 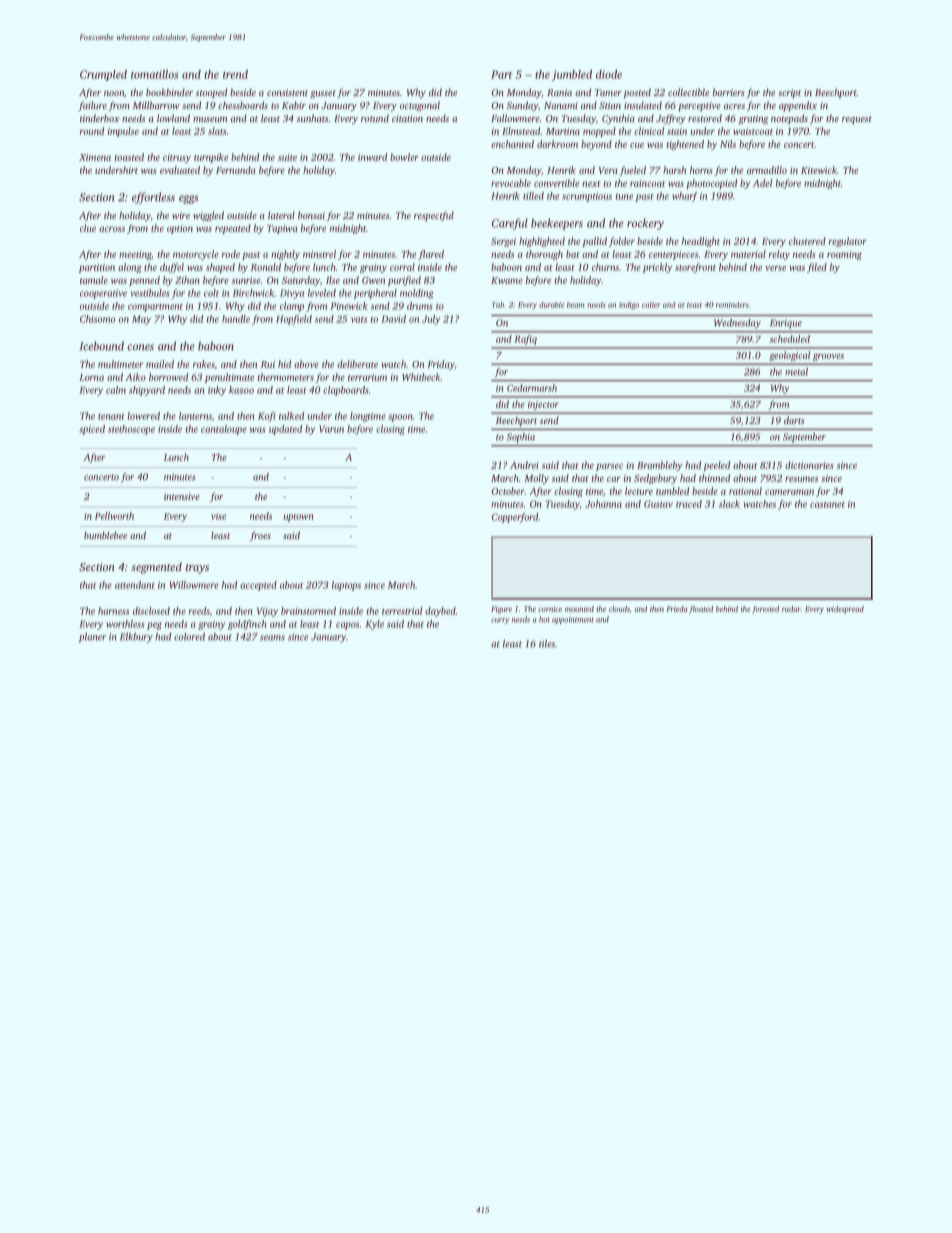 What do you see at coordinates (789, 93) in the document?
I see `script` at bounding box center [789, 93].
